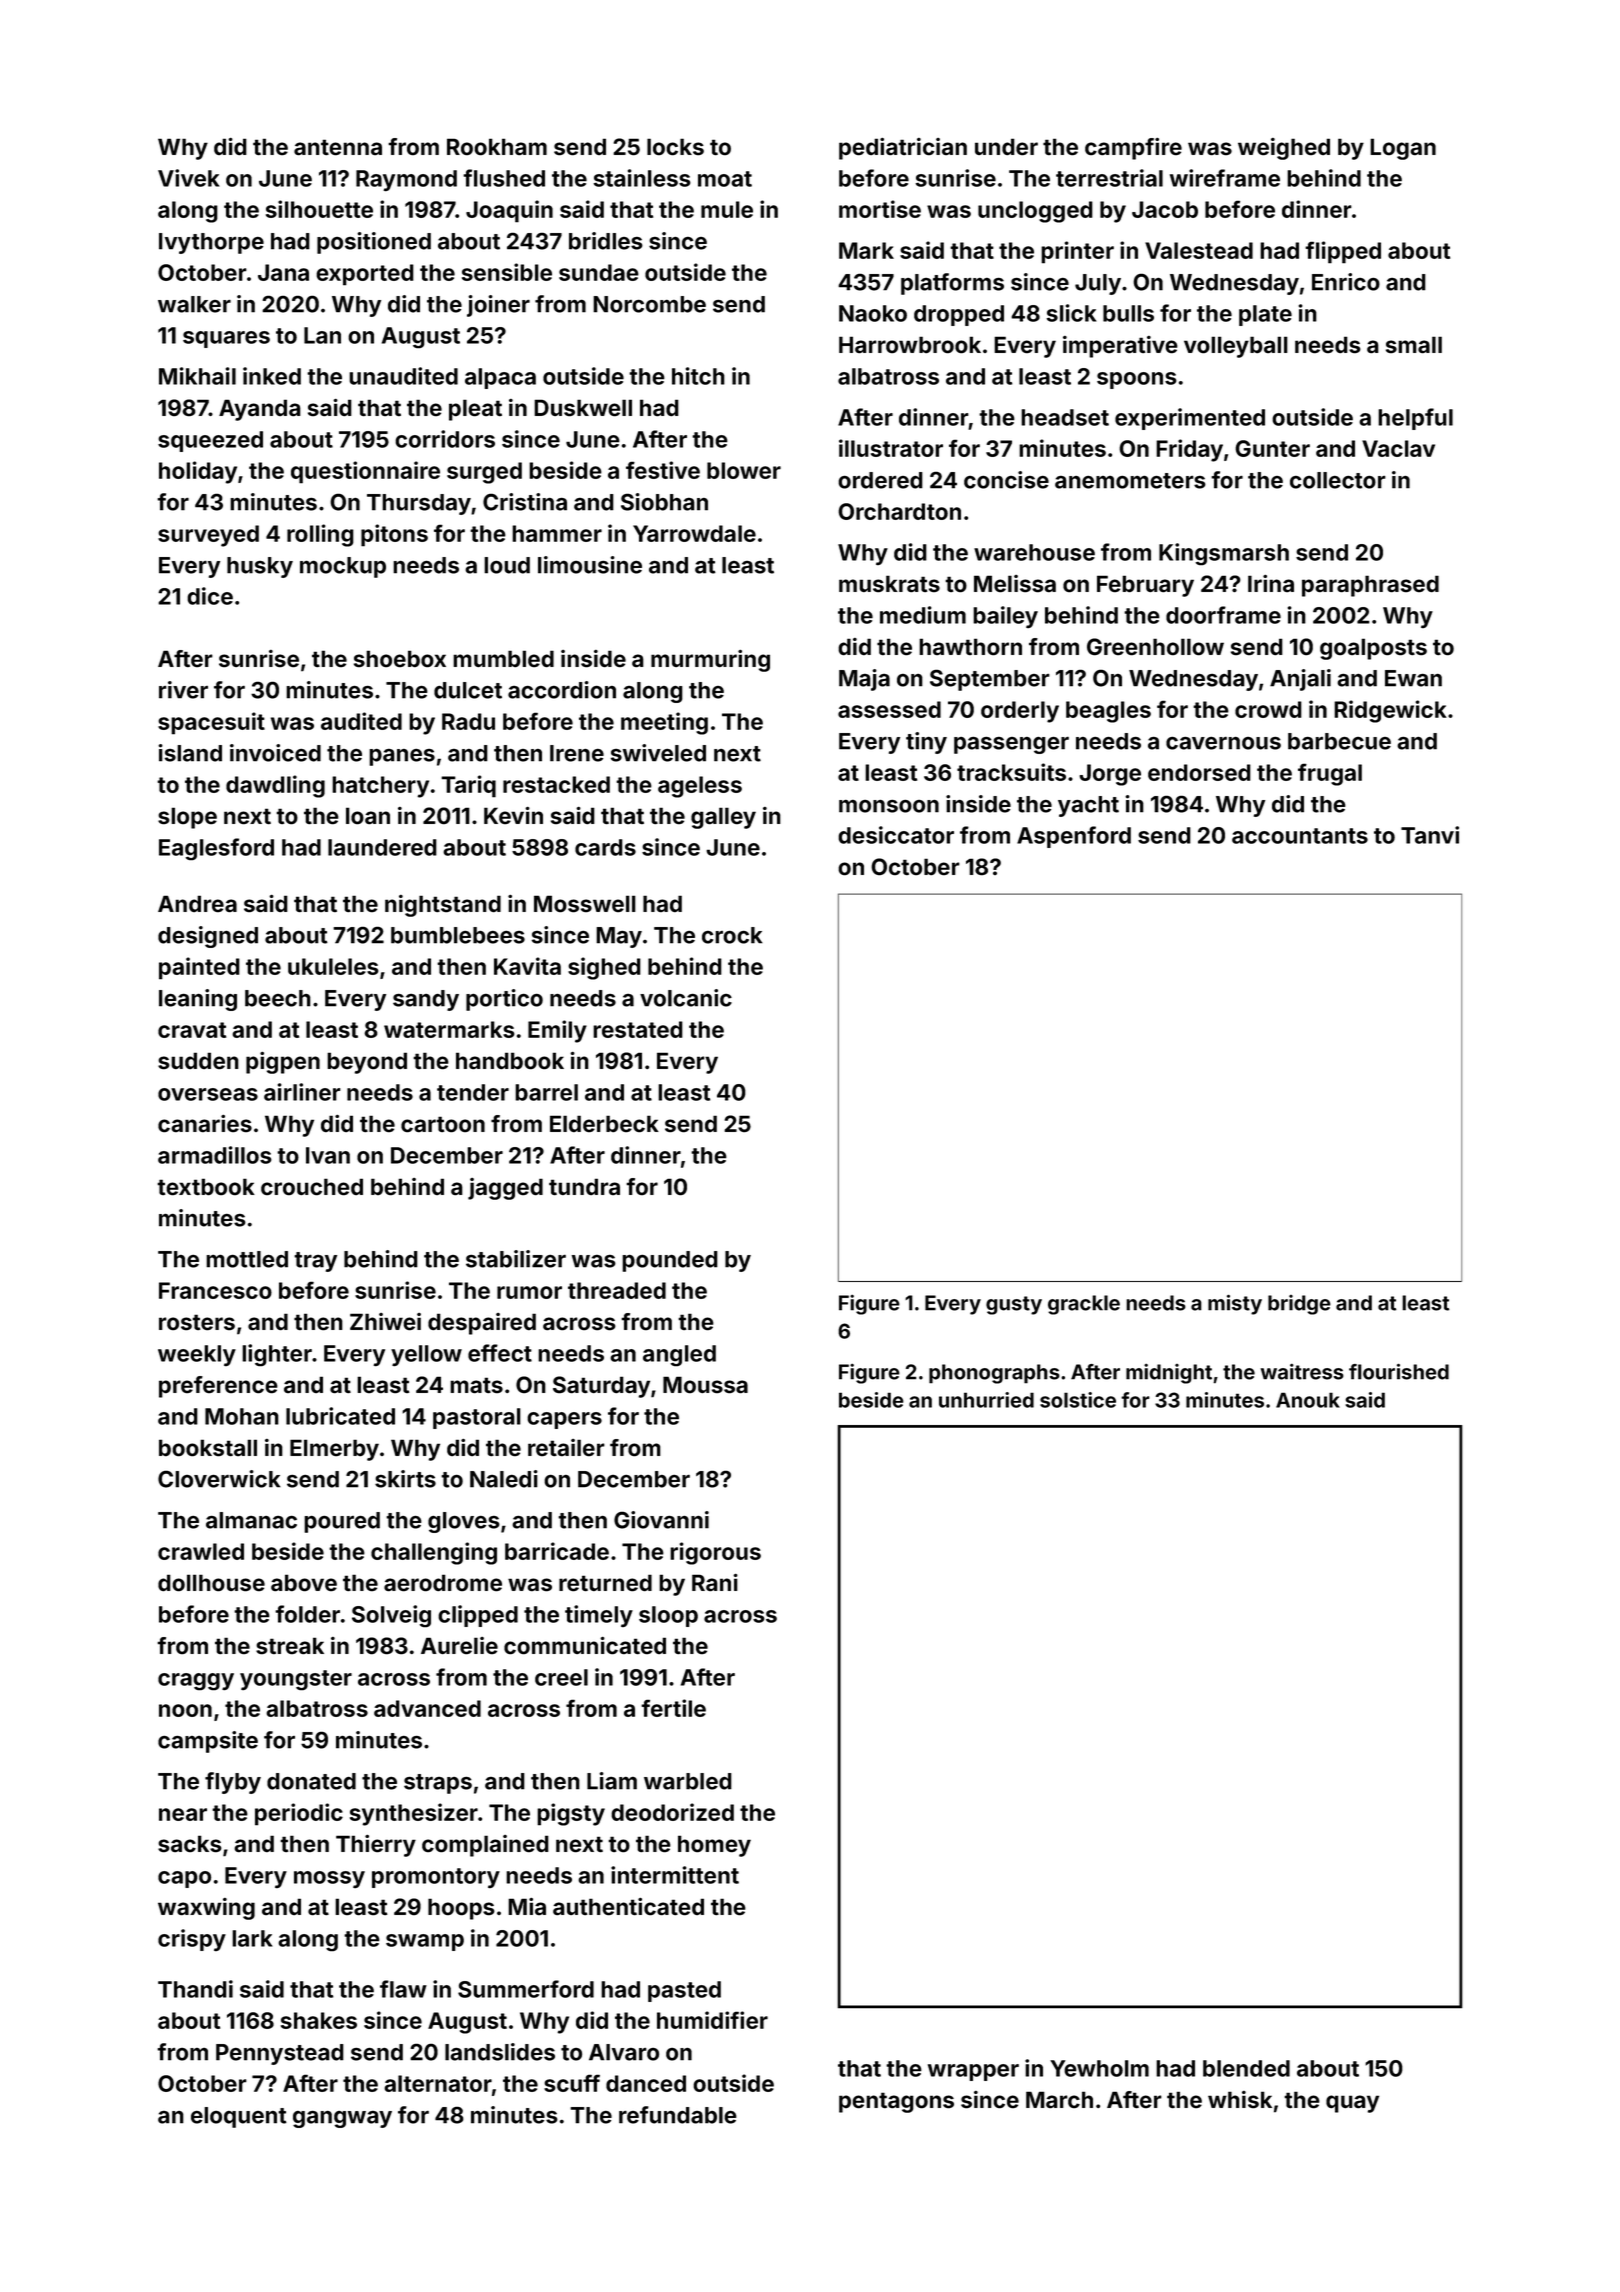  Describe the element at coordinates (1284, 149) in the page. I see `weighed` at that location.
